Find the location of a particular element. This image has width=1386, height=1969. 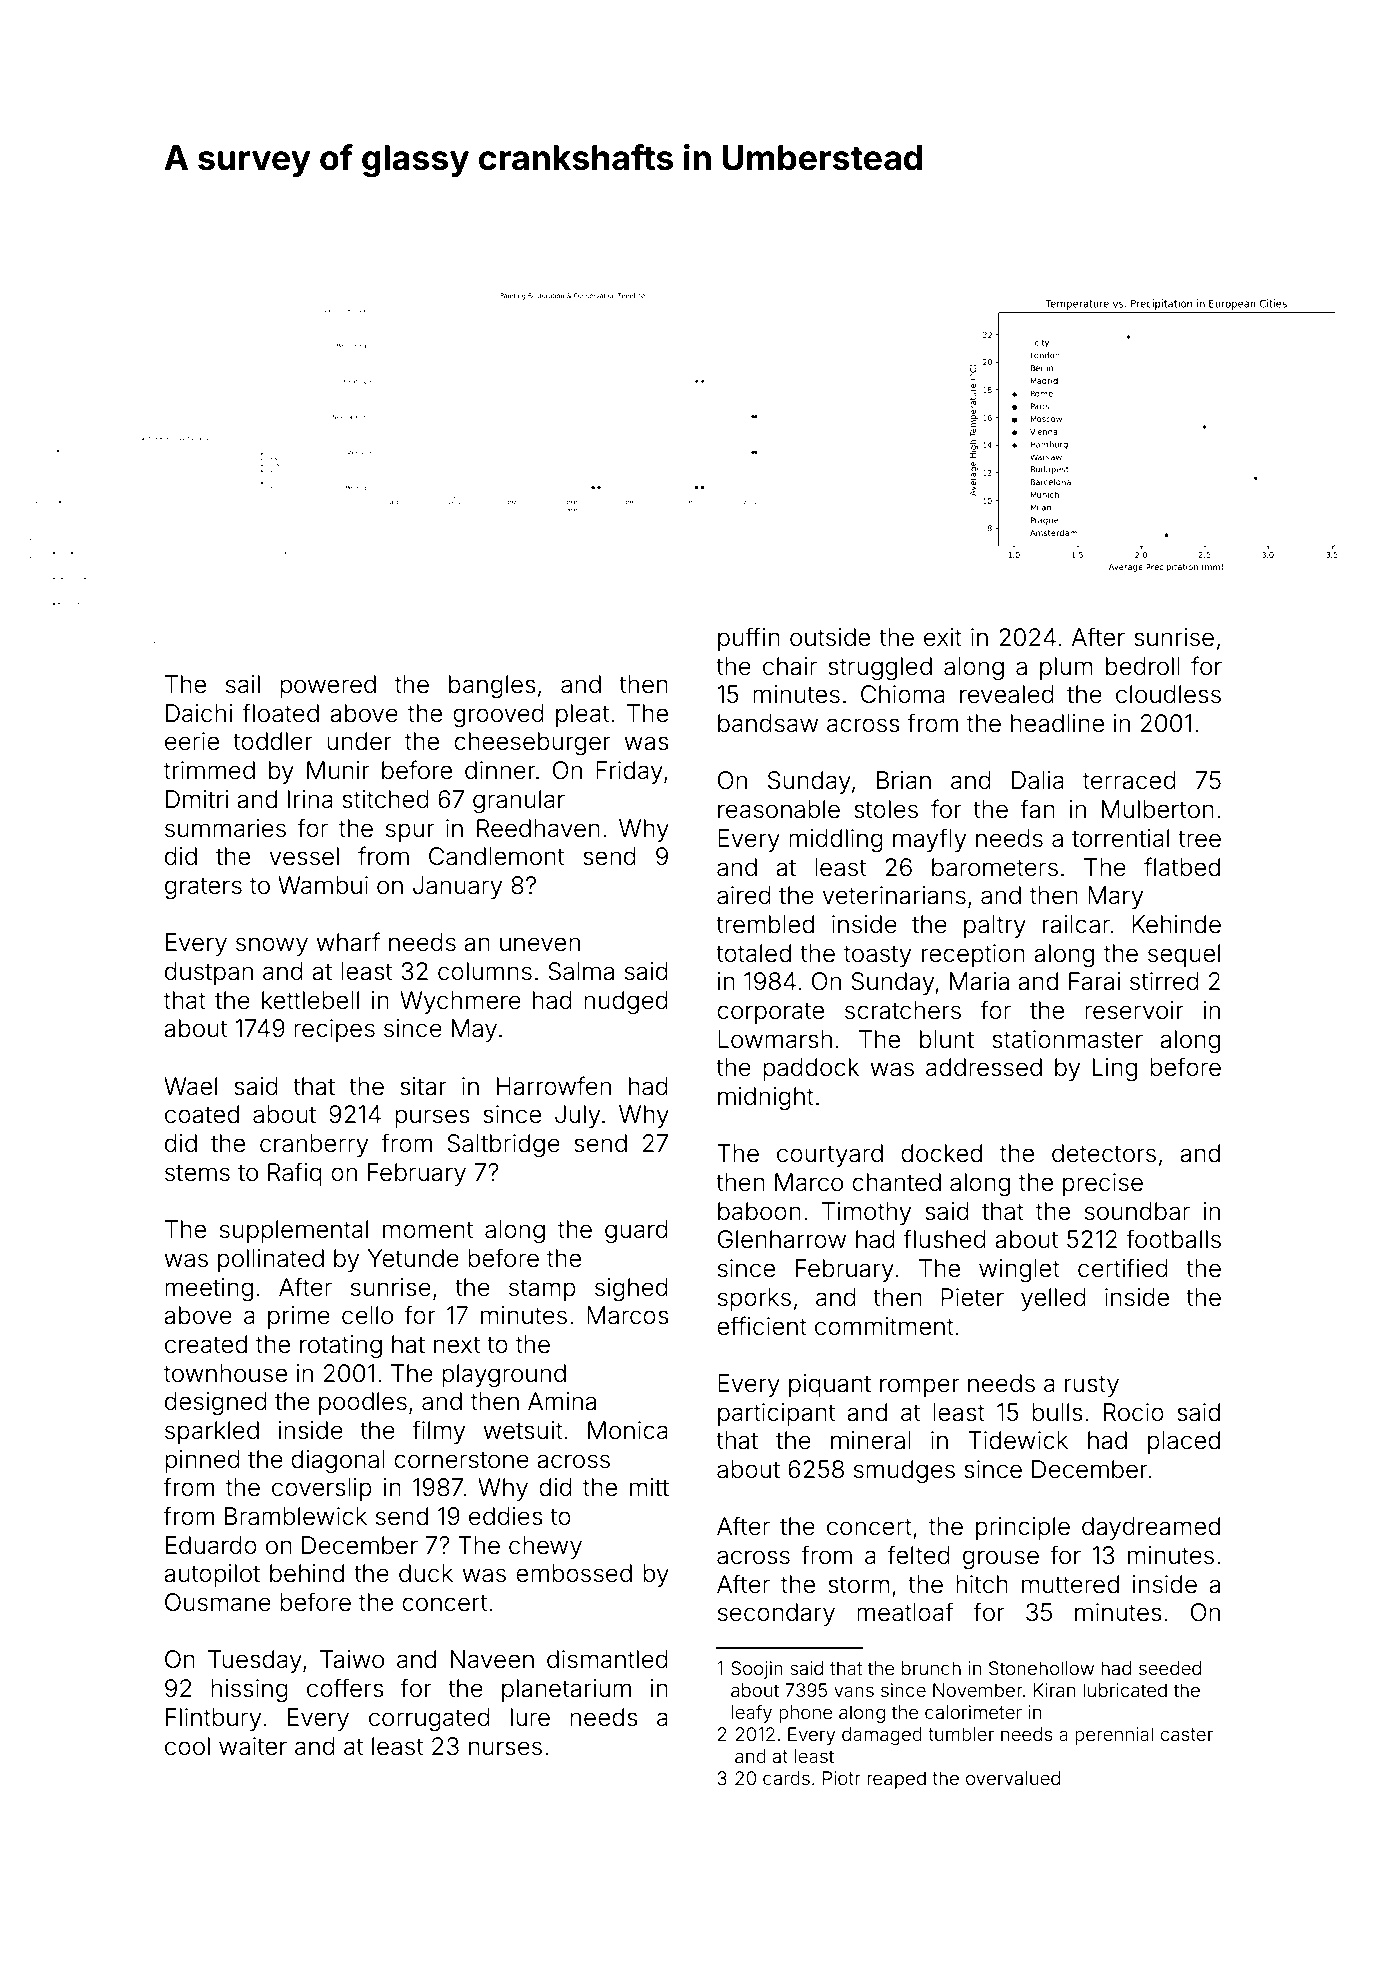

chair is located at coordinates (790, 666).
